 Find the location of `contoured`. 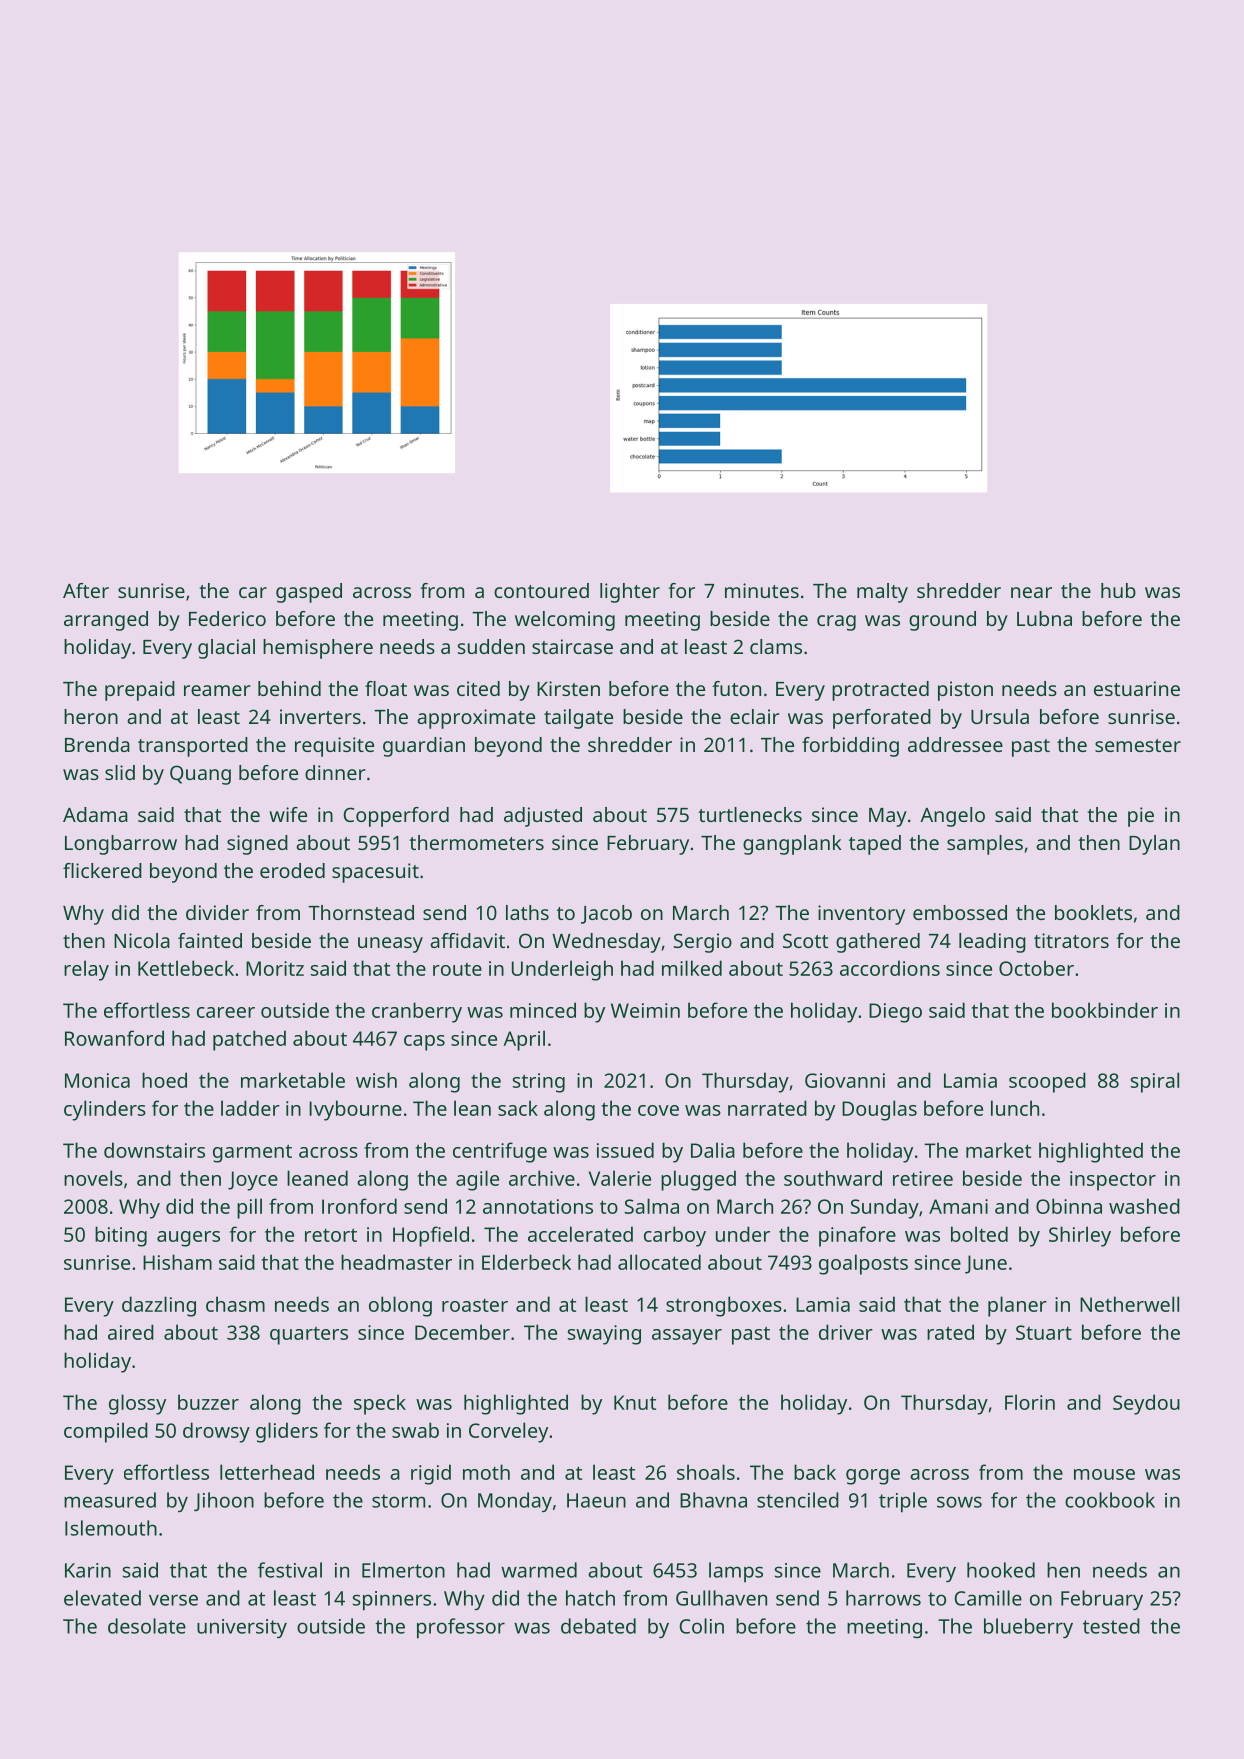

contoured is located at coordinates (541, 590).
